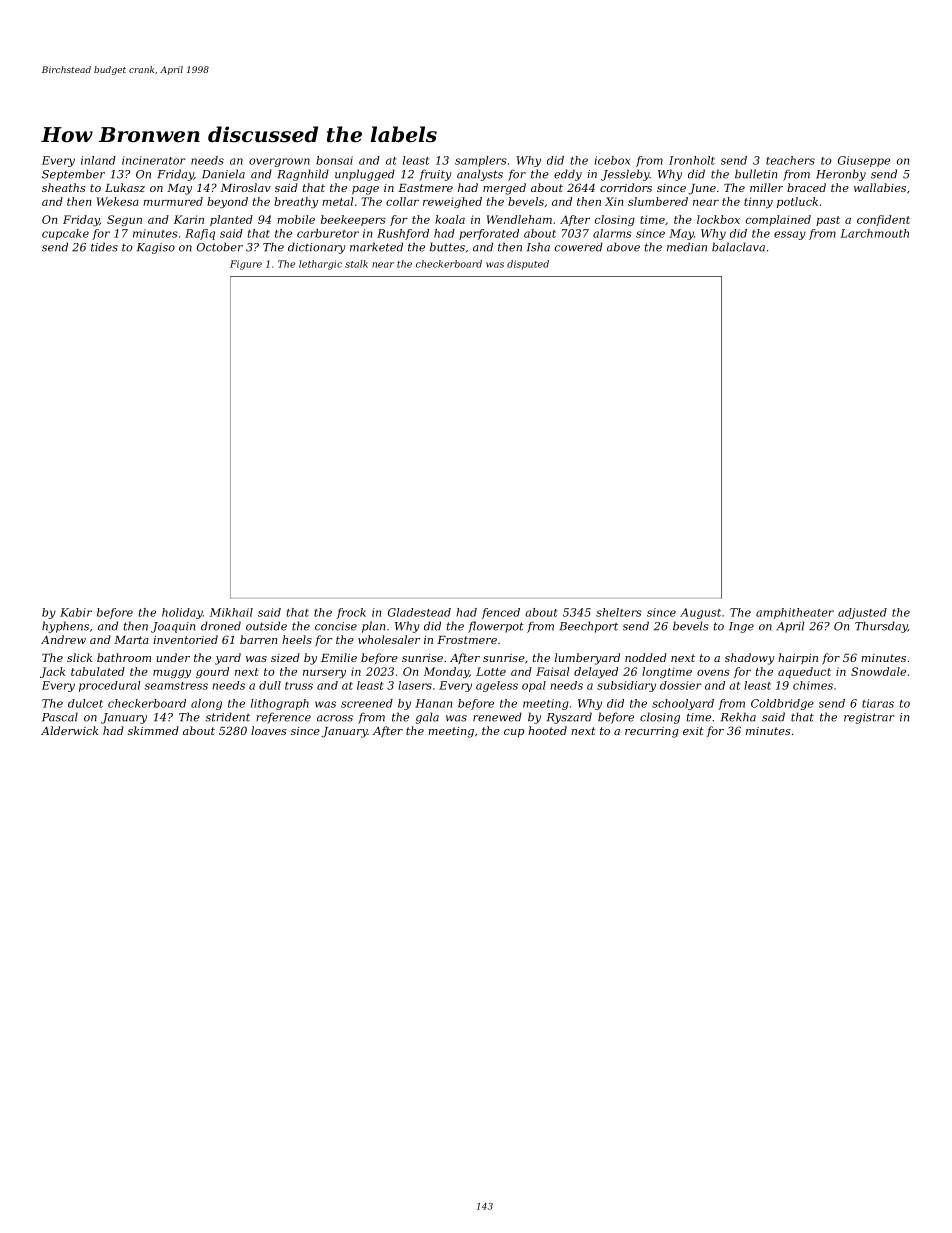 Image resolution: width=952 pixels, height=1233 pixels. What do you see at coordinates (528, 265) in the screenshot?
I see `disputed` at bounding box center [528, 265].
